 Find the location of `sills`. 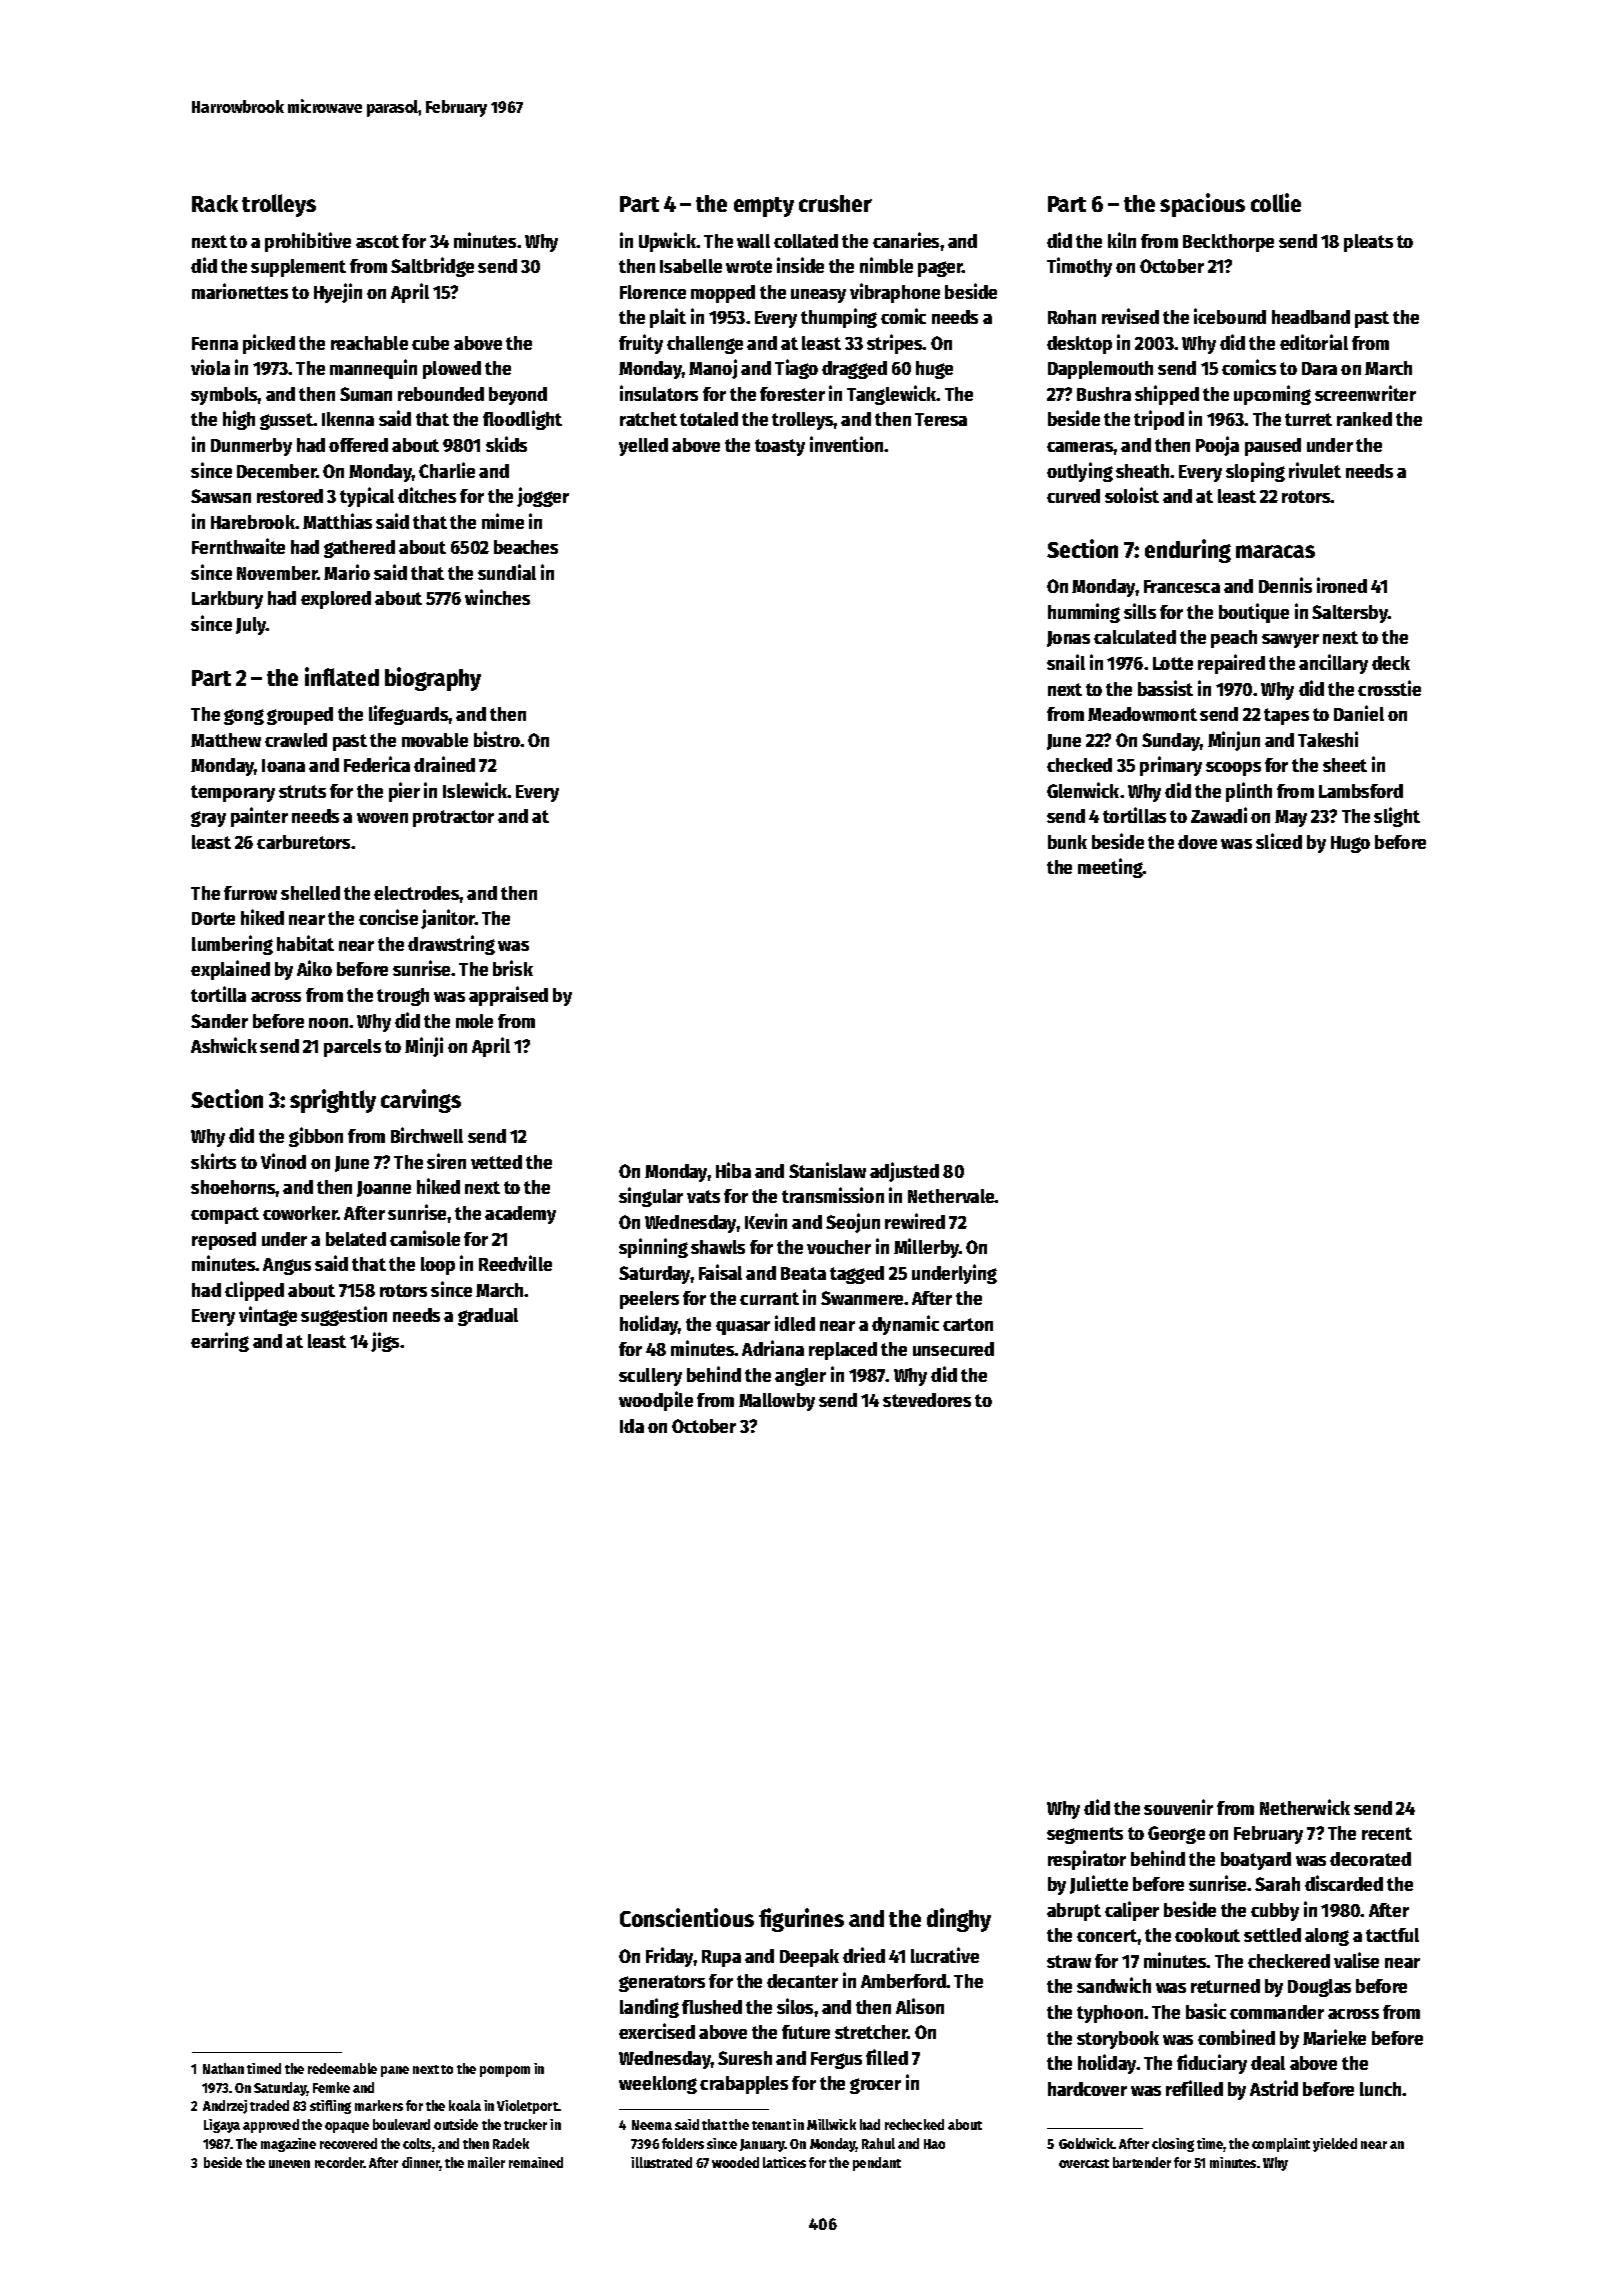

sills is located at coordinates (1140, 611).
